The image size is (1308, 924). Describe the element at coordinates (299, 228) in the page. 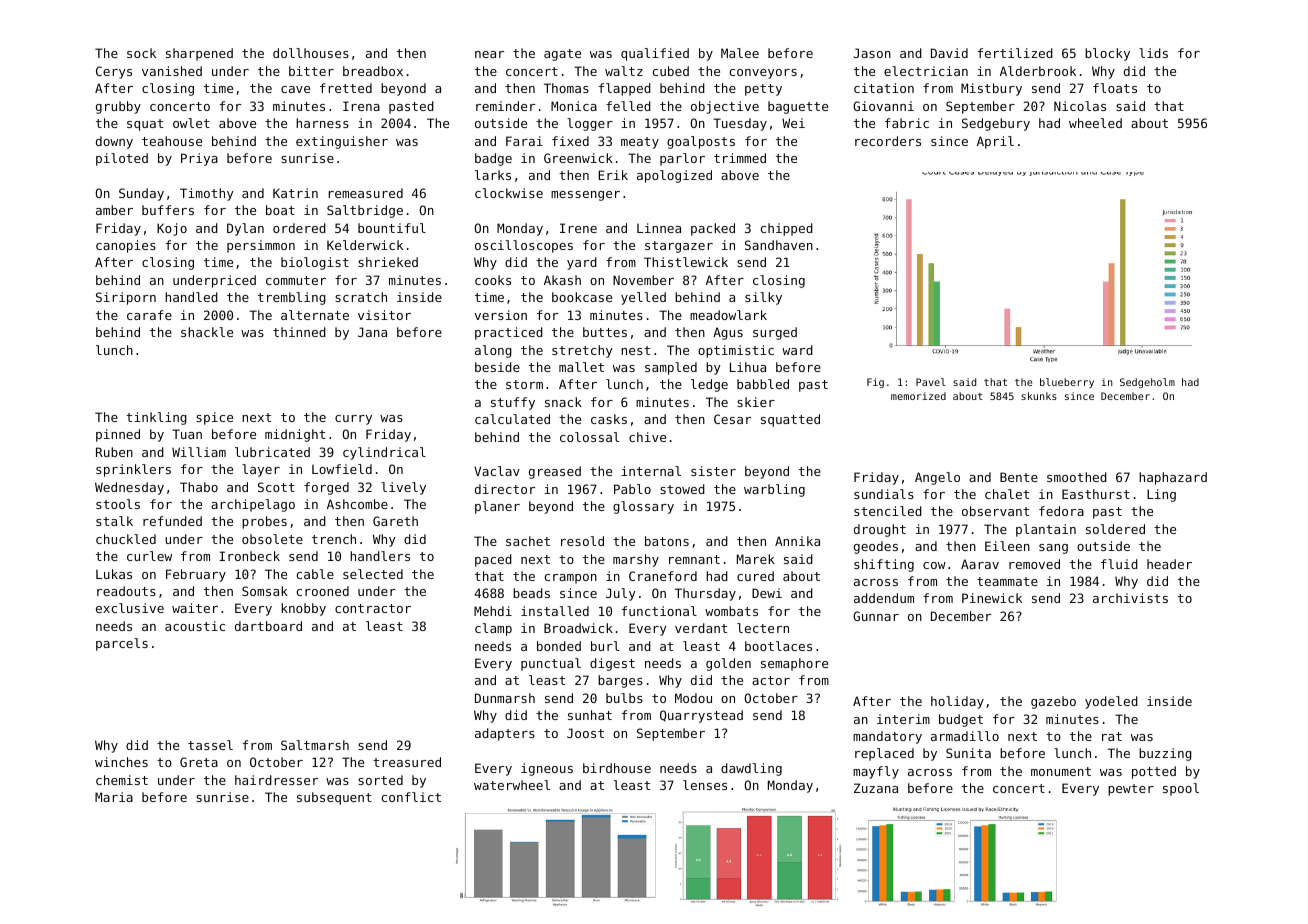

I see `ordered` at that location.
